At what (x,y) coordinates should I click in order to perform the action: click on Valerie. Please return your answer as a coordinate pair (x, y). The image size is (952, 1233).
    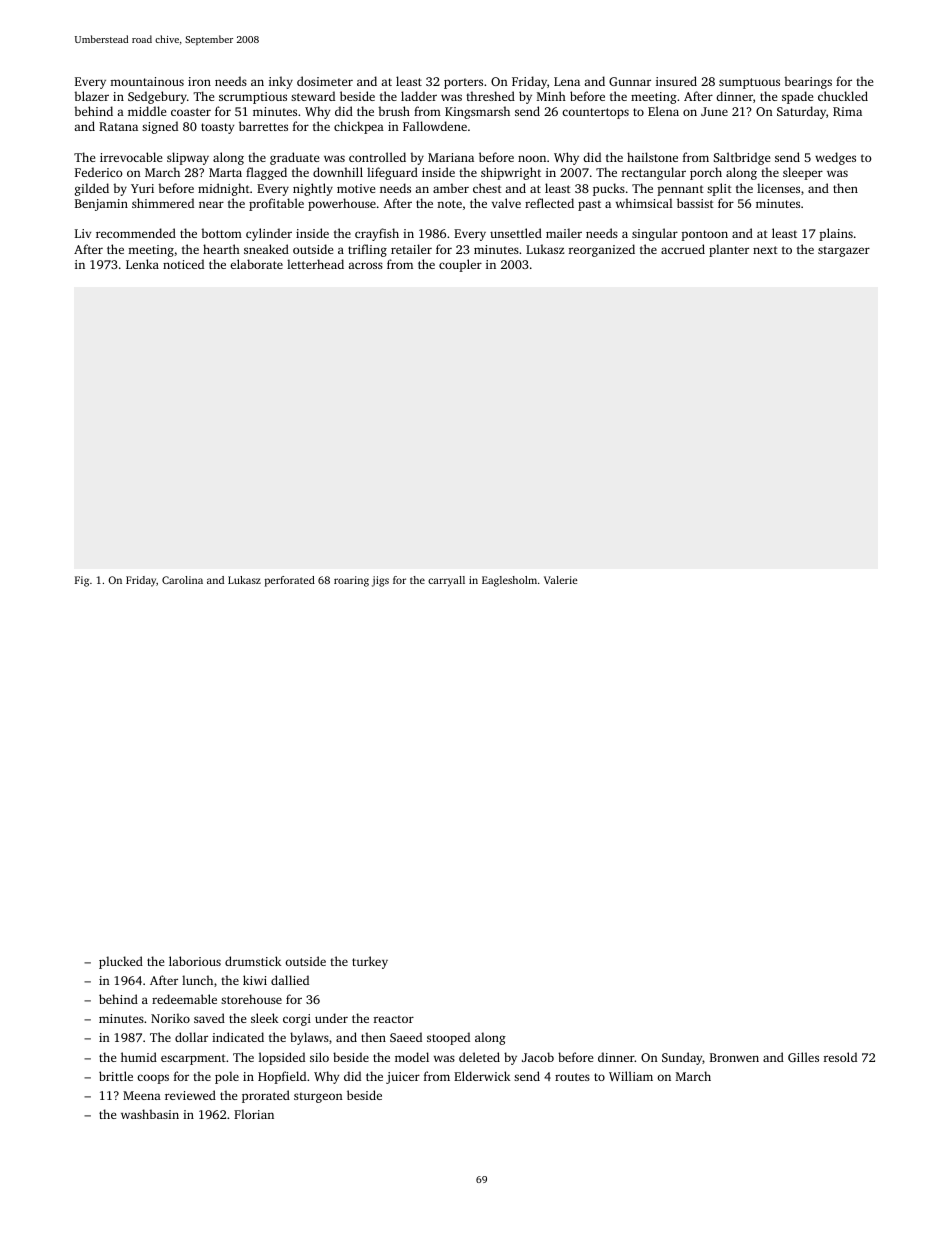
    Looking at the image, I should click on (560, 580).
